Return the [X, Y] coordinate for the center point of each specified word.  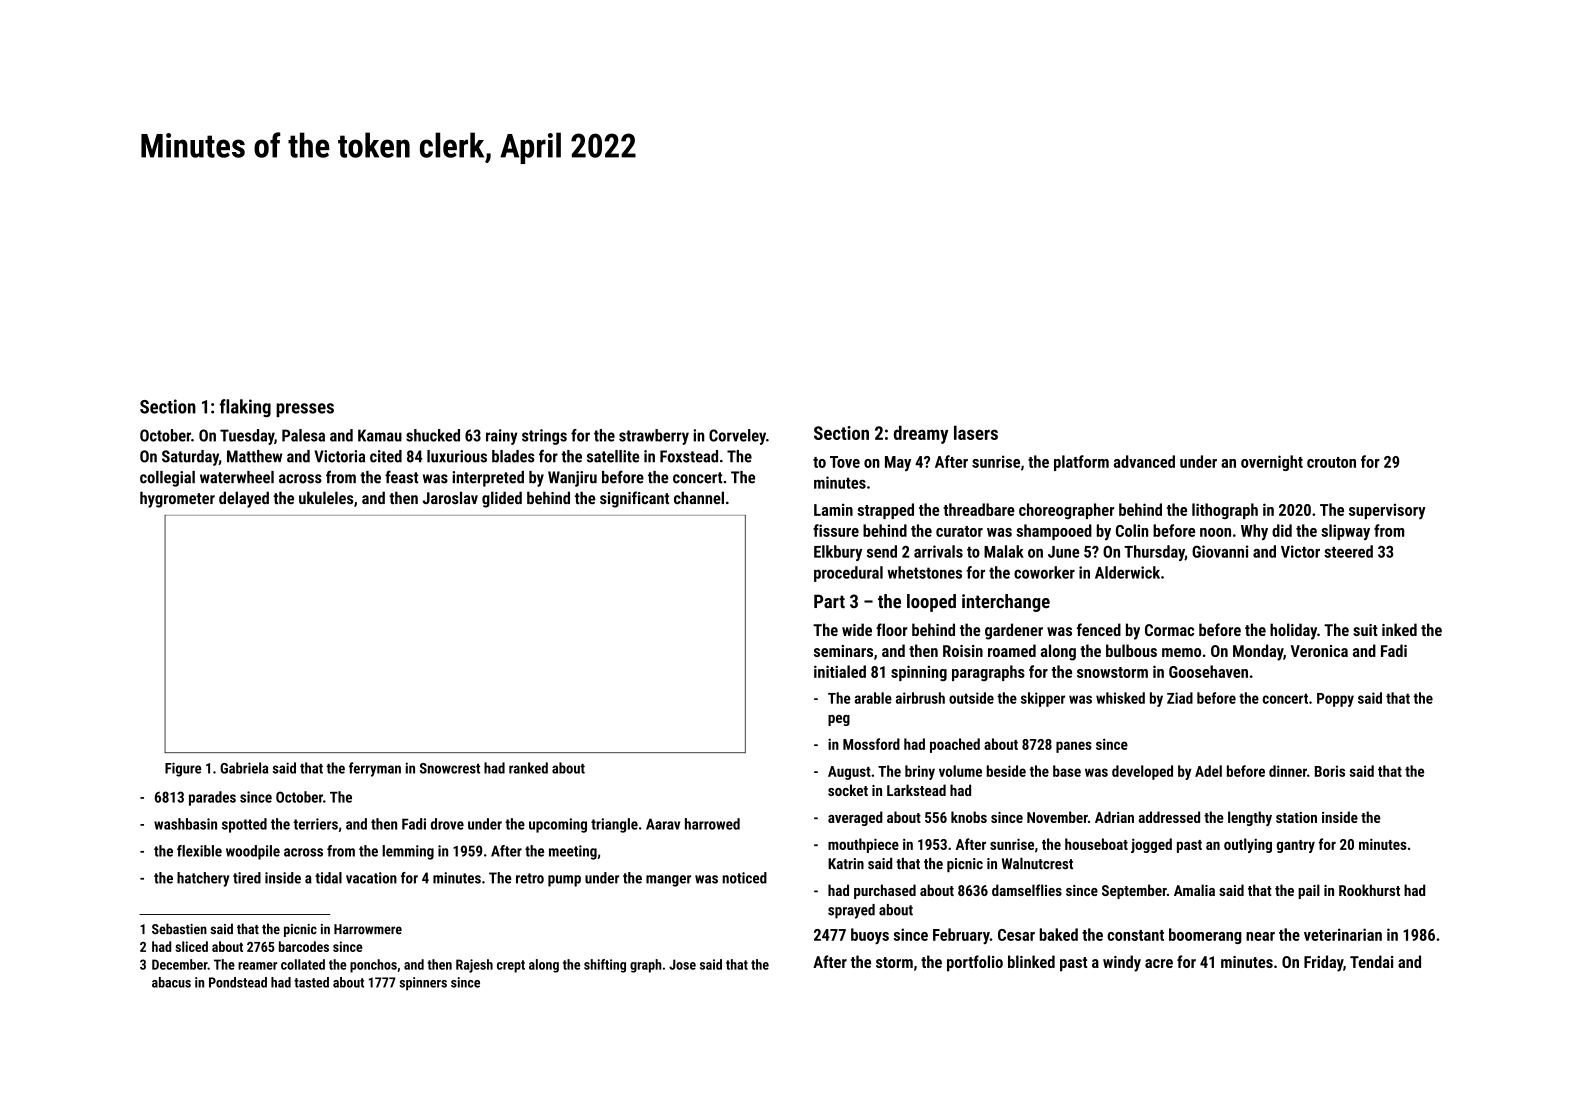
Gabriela [244, 768]
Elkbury [838, 553]
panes [1074, 747]
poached [955, 745]
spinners [423, 984]
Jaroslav [450, 497]
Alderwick [1127, 572]
